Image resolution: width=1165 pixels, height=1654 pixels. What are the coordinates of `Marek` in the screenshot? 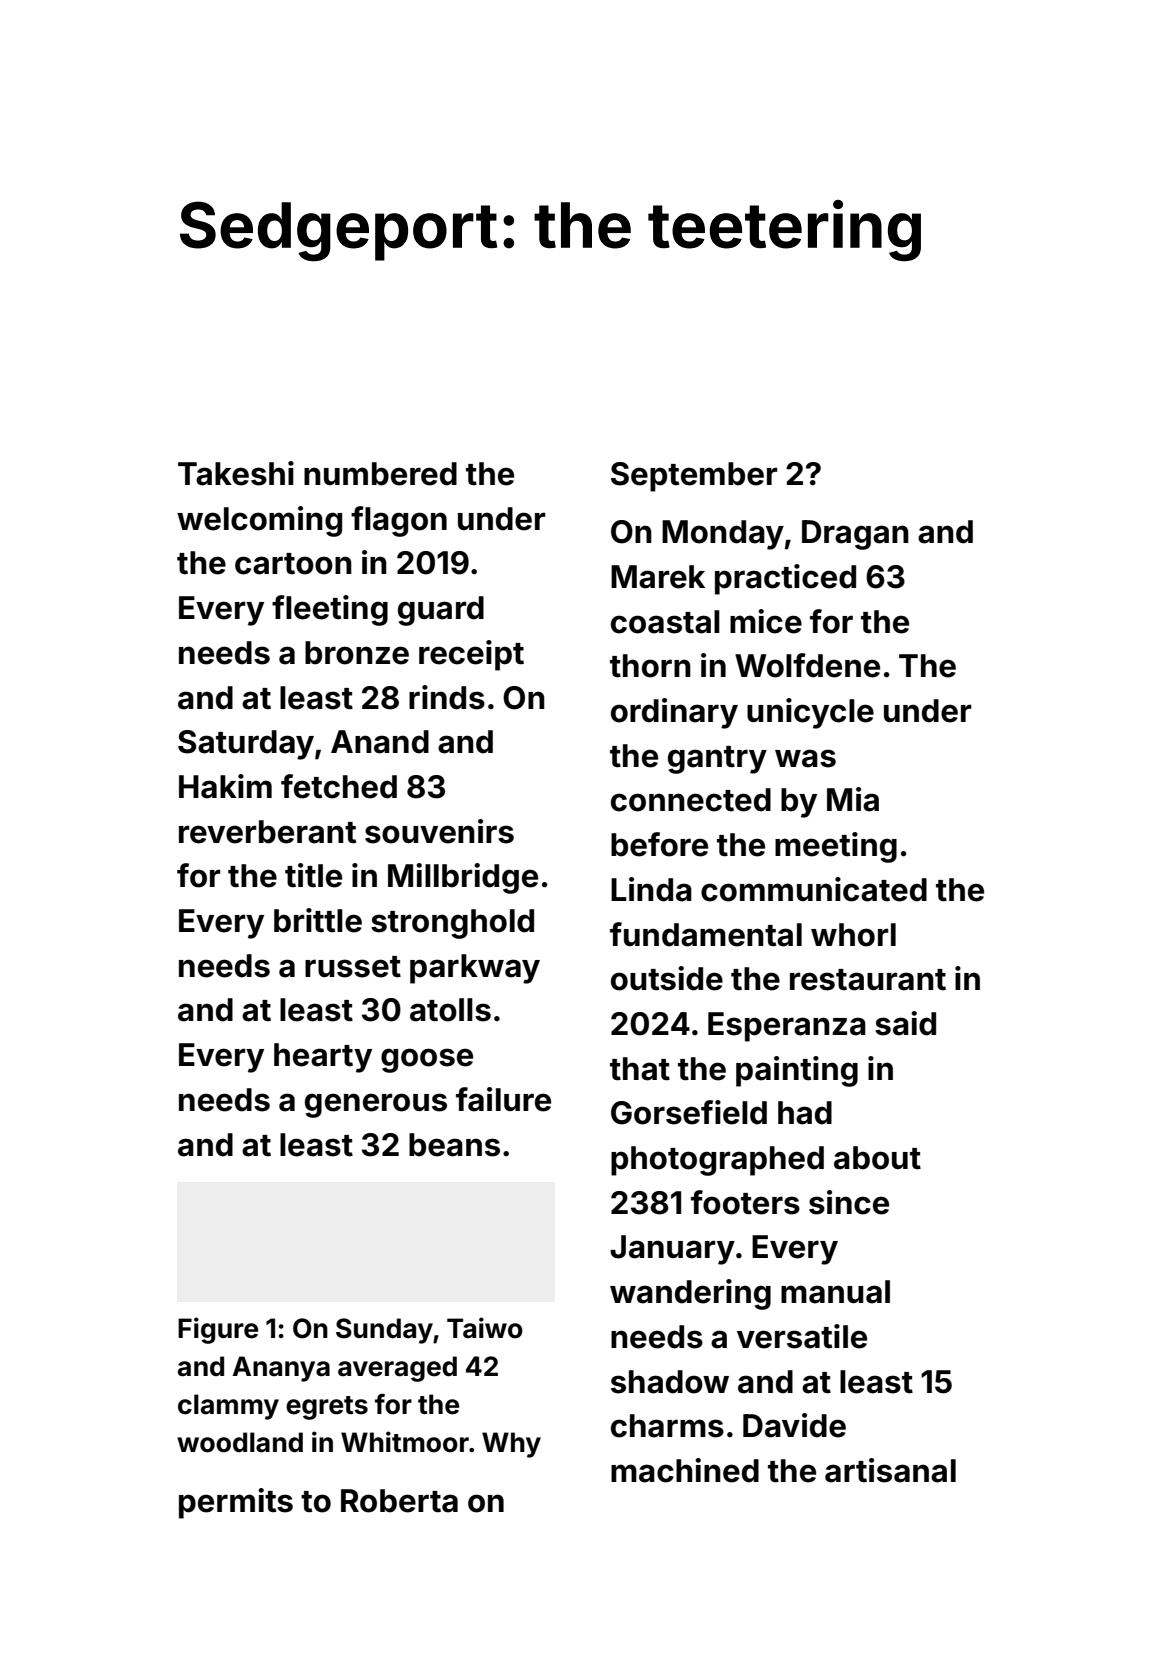 It's located at (658, 577).
